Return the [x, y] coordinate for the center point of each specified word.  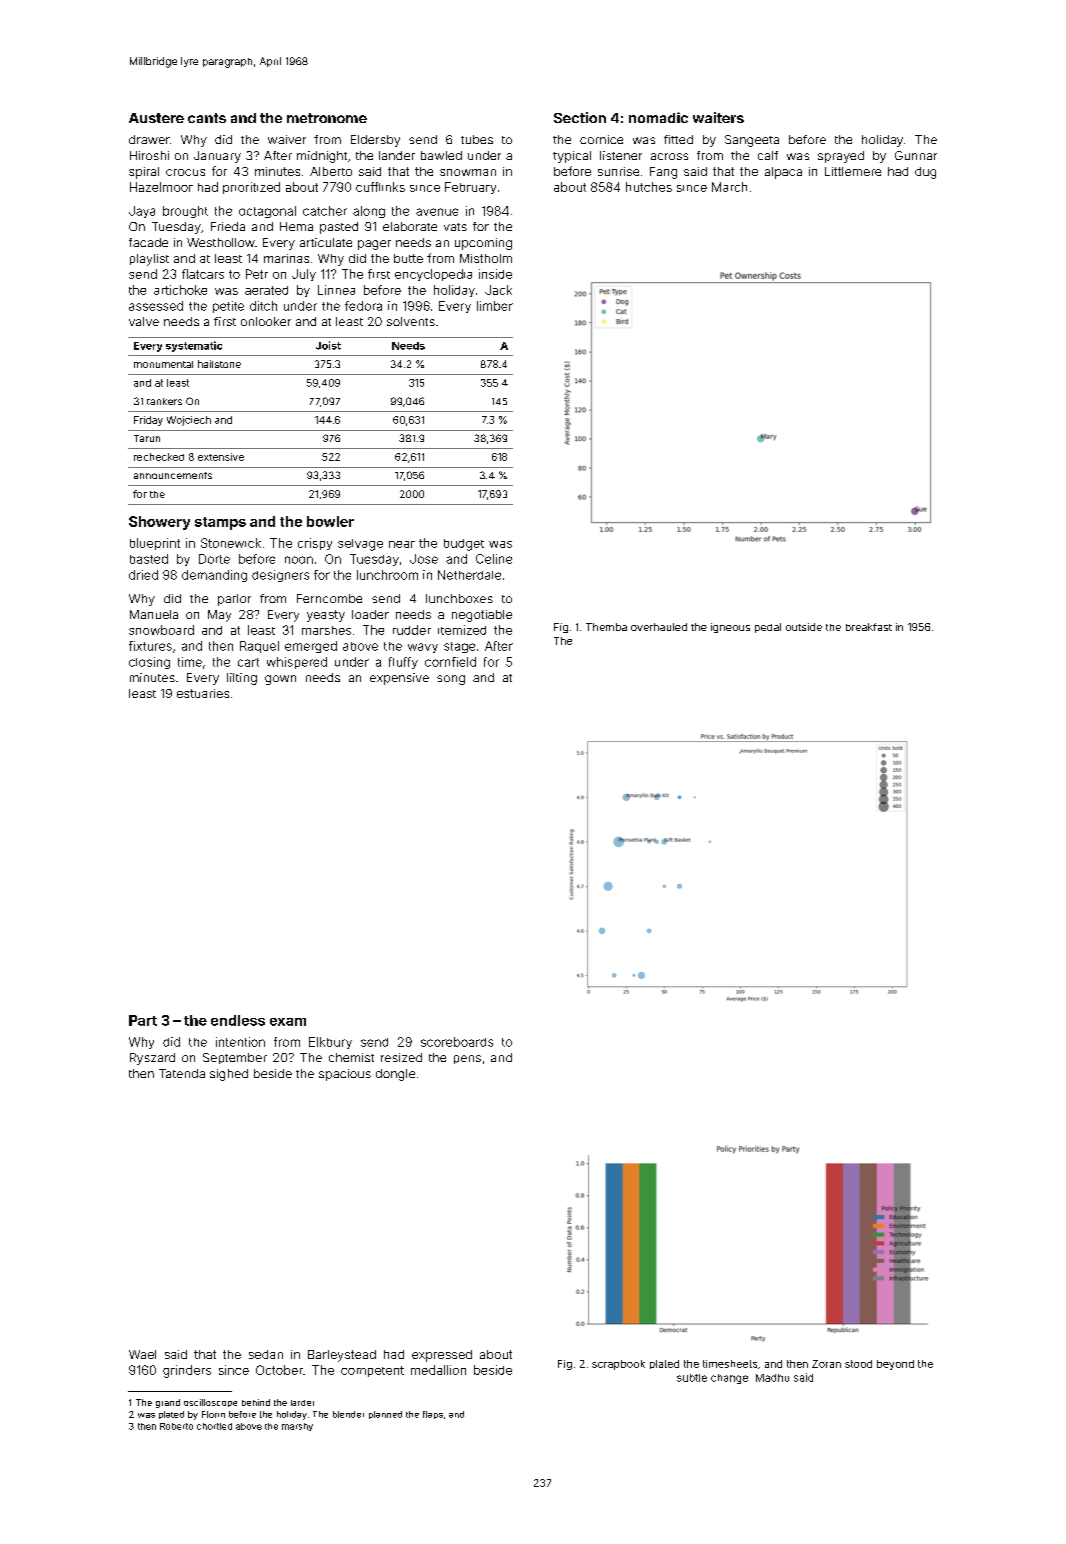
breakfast [869, 627]
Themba [606, 627]
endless [238, 1020]
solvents [411, 321]
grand [168, 1403]
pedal [768, 628]
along [369, 212]
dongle [395, 1075]
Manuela [154, 614]
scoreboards [457, 1042]
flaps [433, 1415]
